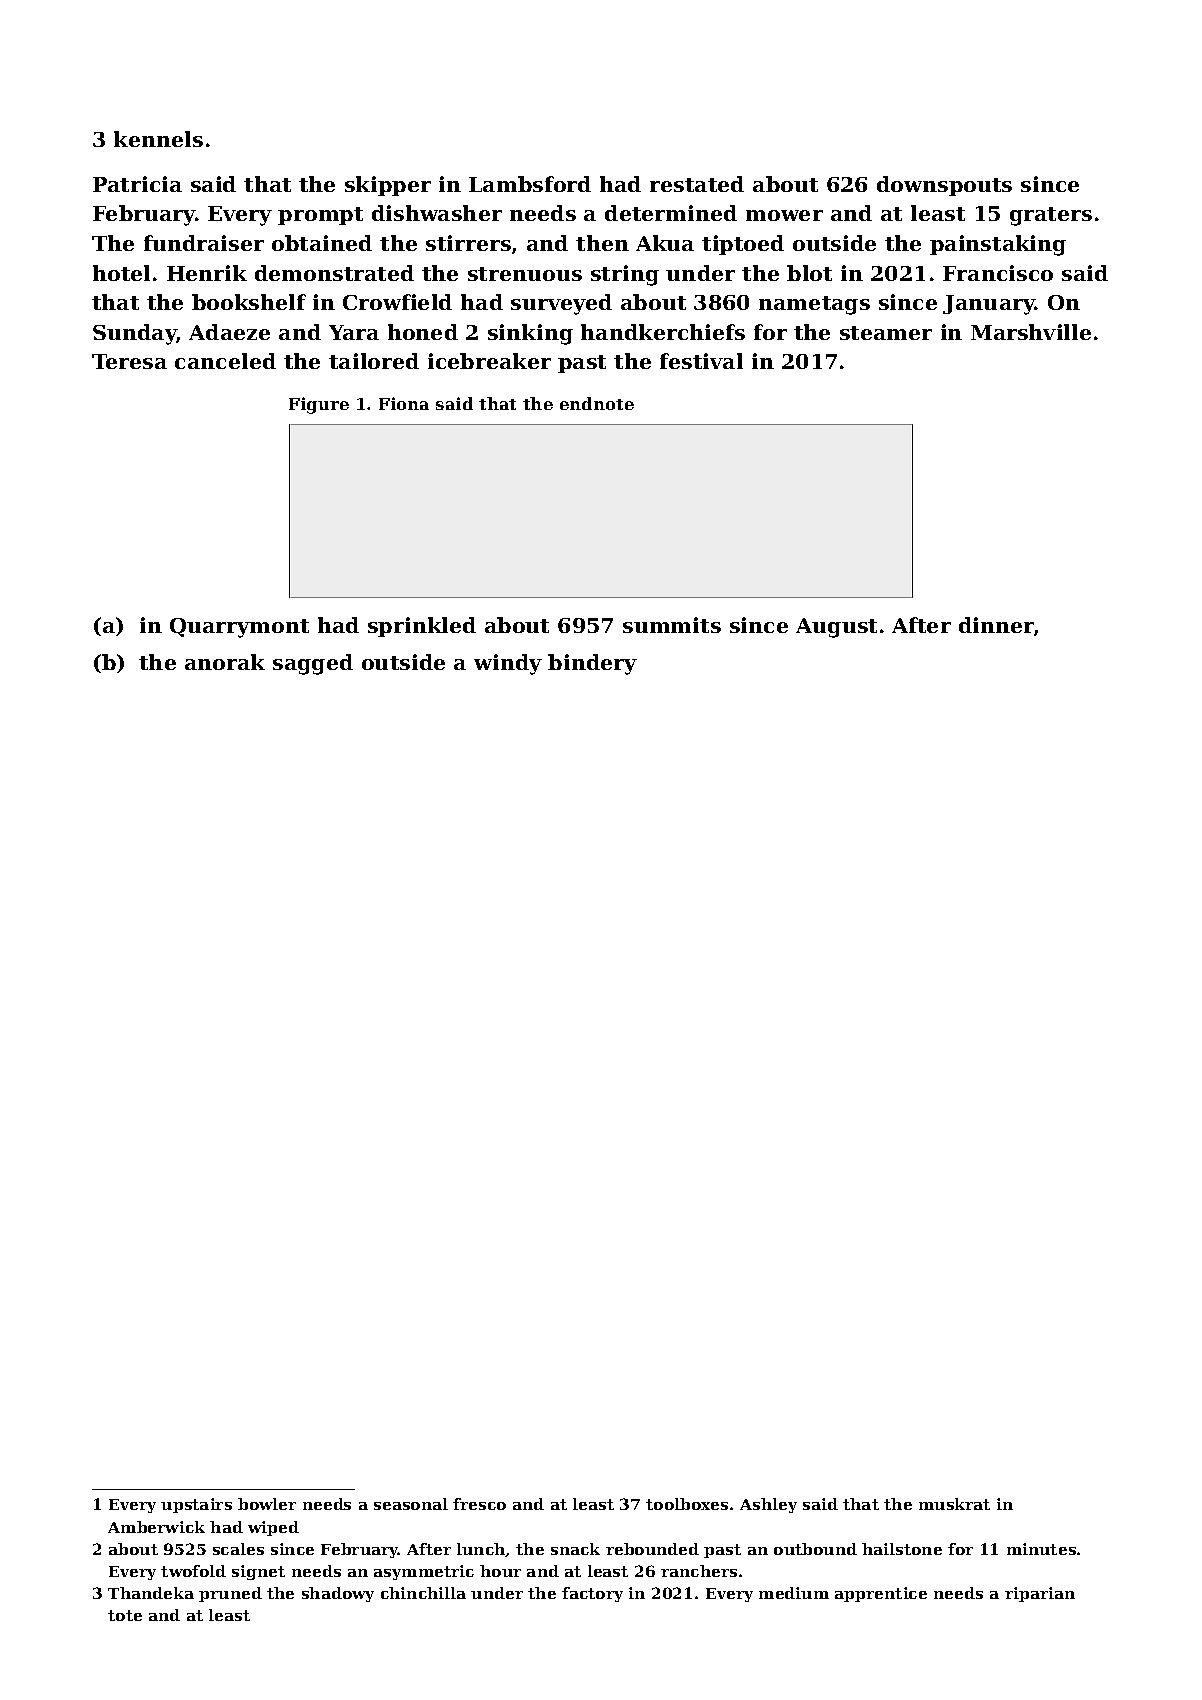  I want to click on dinner, so click(996, 625).
